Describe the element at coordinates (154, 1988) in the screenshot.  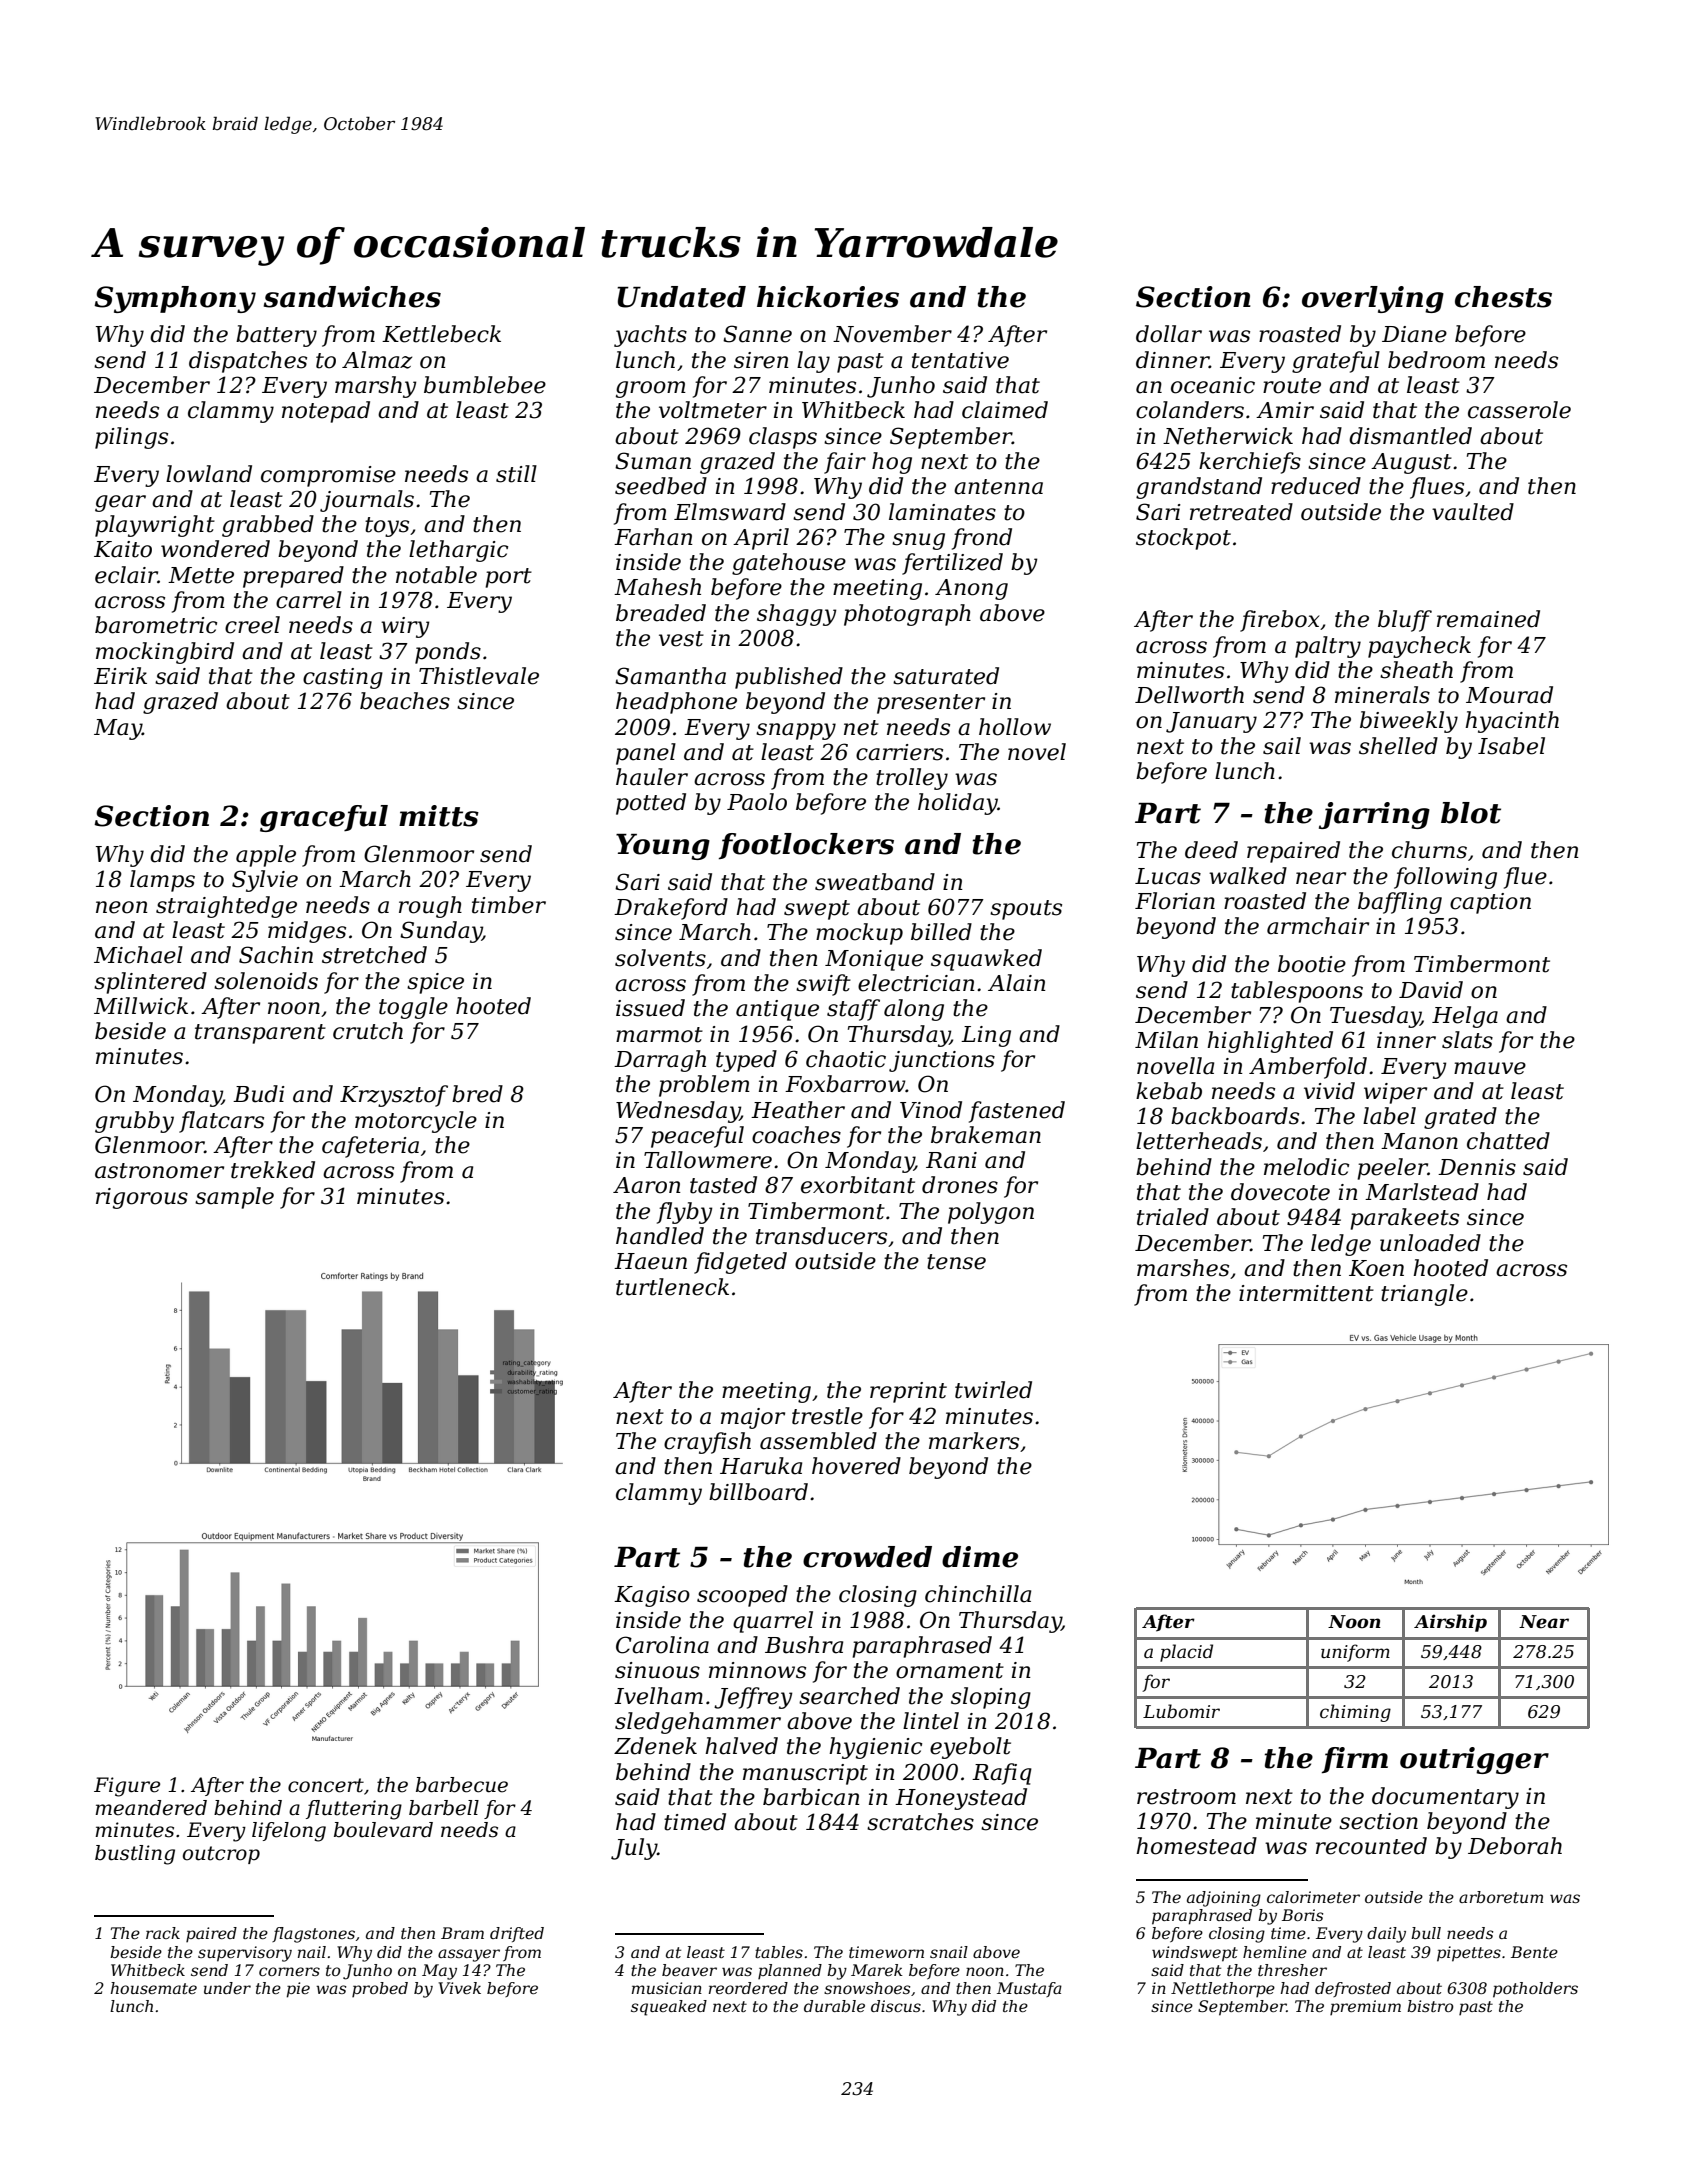
I see `housemate` at that location.
